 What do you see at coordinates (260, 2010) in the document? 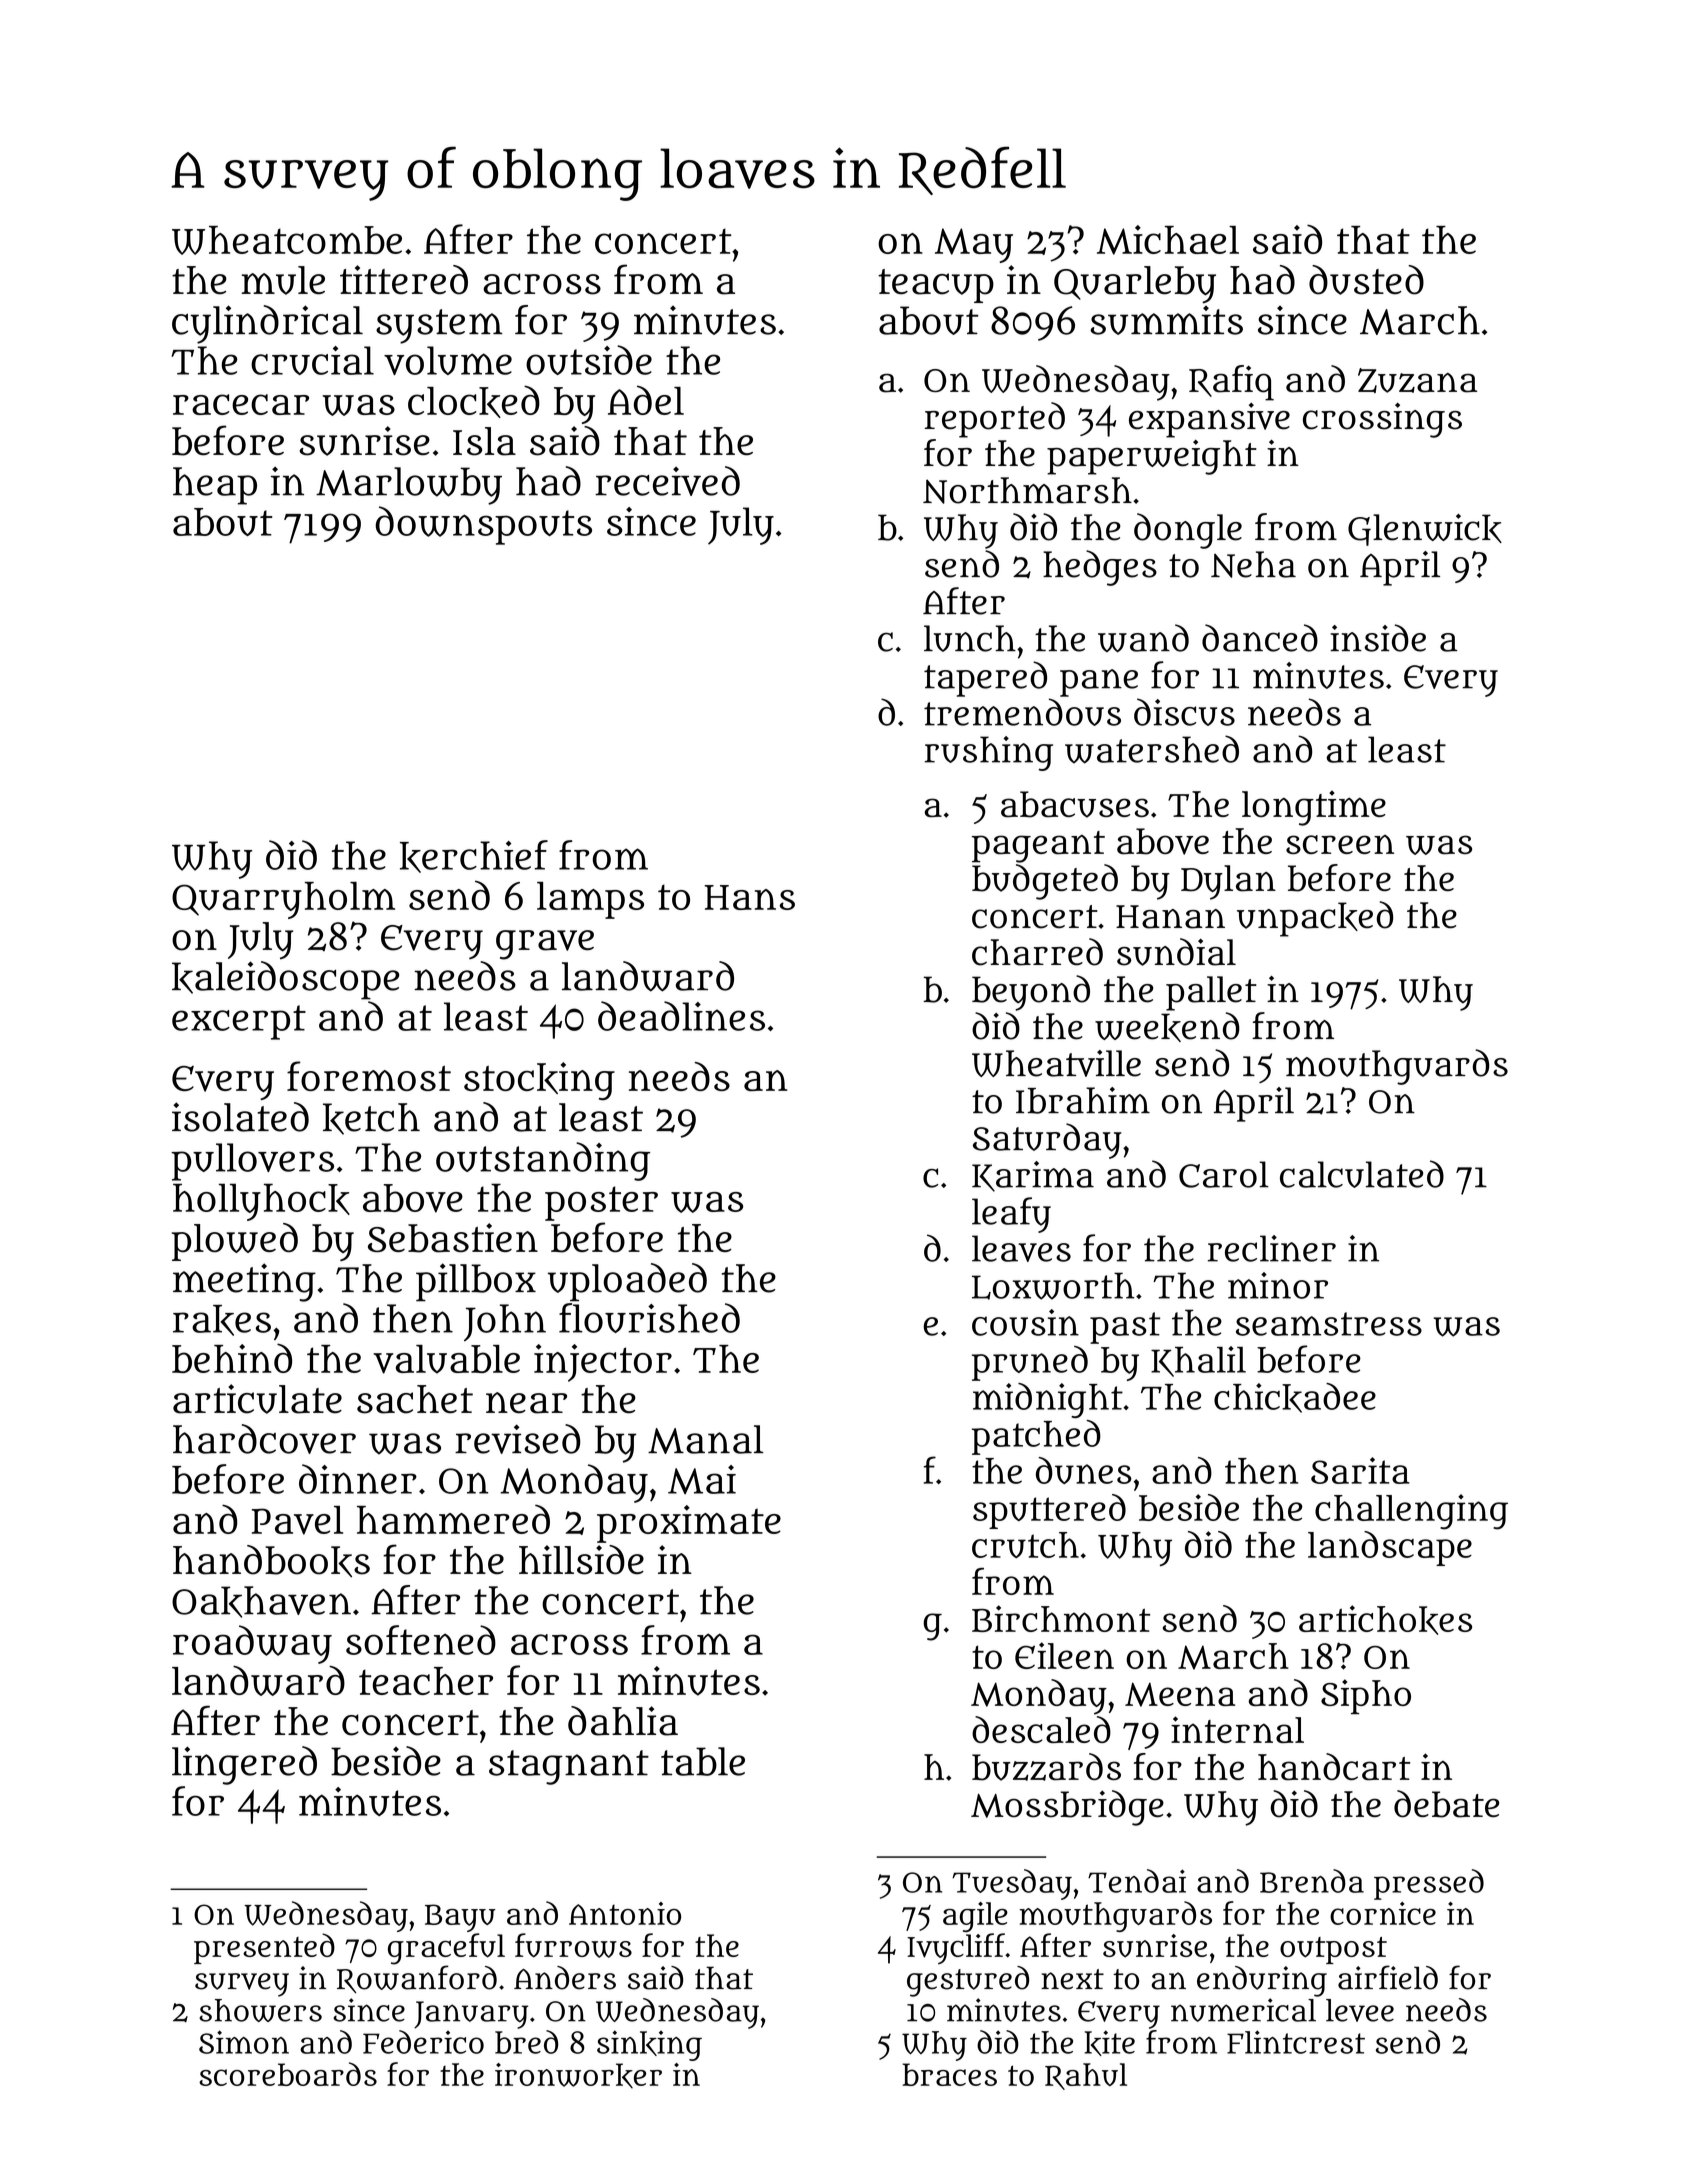
I see `showers` at bounding box center [260, 2010].
